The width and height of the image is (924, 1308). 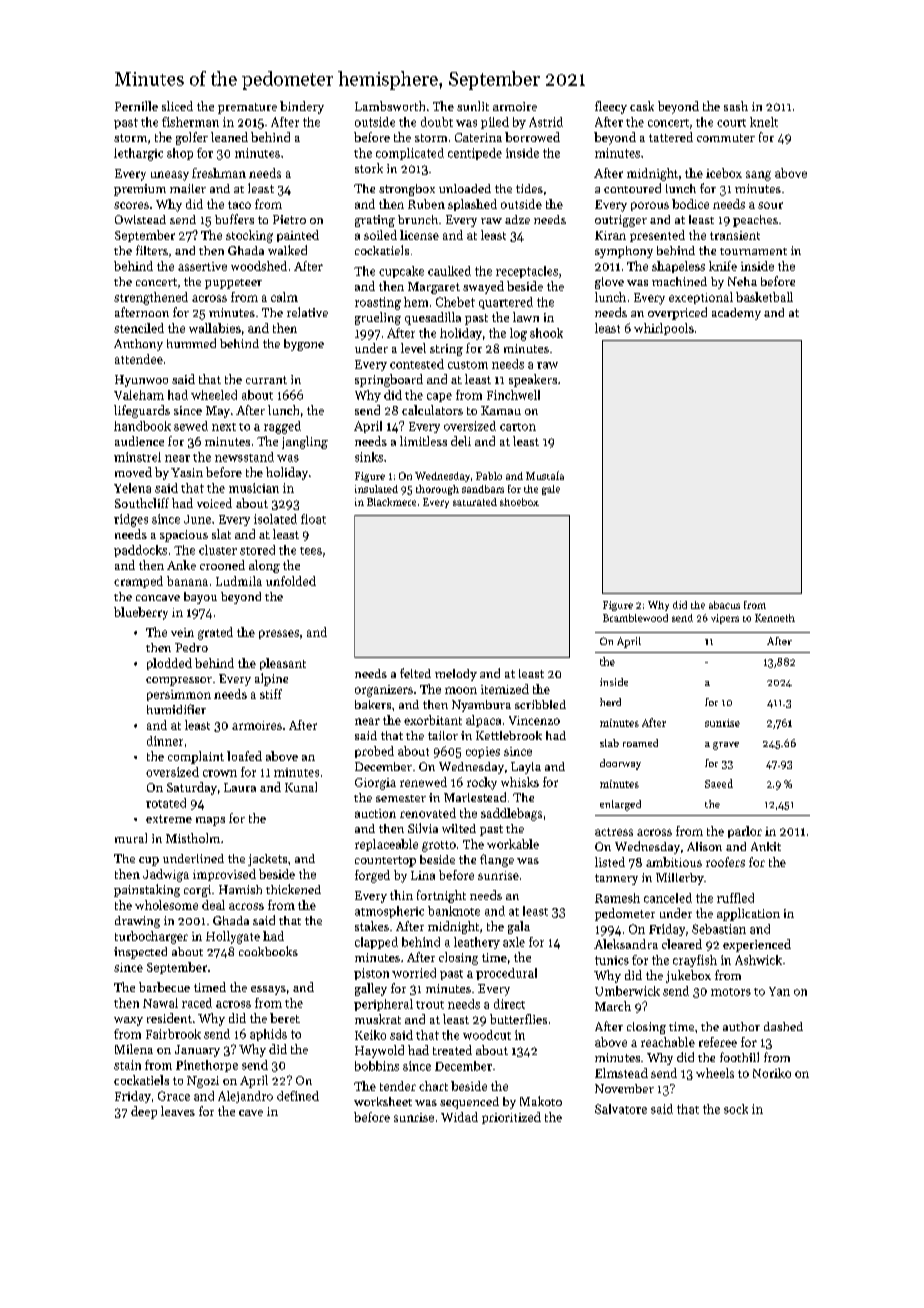 I want to click on stenciled, so click(x=139, y=328).
